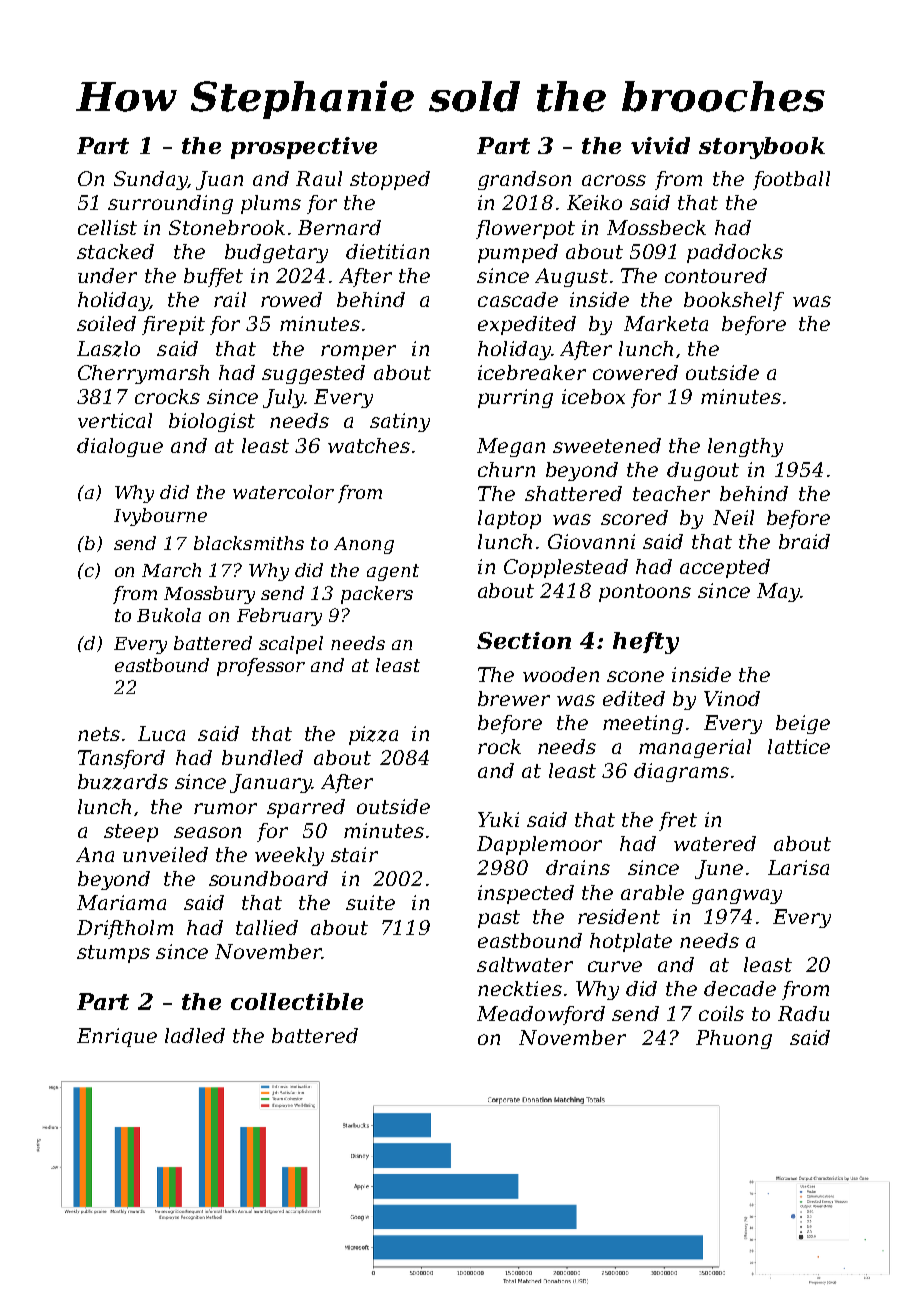 This page has height=1316, width=908. I want to click on buzzards, so click(123, 782).
